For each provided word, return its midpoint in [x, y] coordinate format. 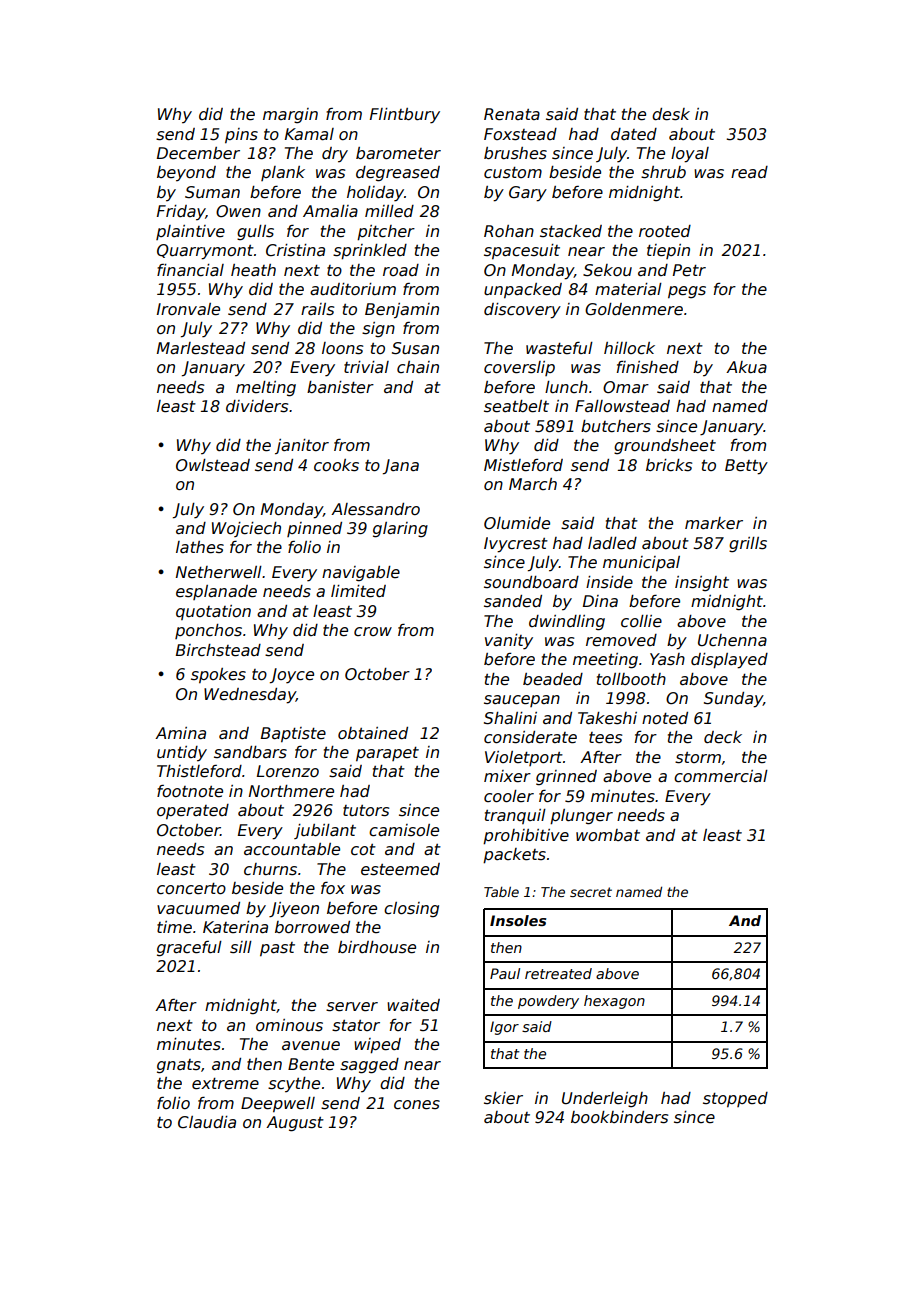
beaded [553, 679]
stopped [735, 1100]
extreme [225, 1084]
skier [503, 1098]
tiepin [668, 251]
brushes [515, 153]
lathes [200, 547]
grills [748, 544]
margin [290, 115]
